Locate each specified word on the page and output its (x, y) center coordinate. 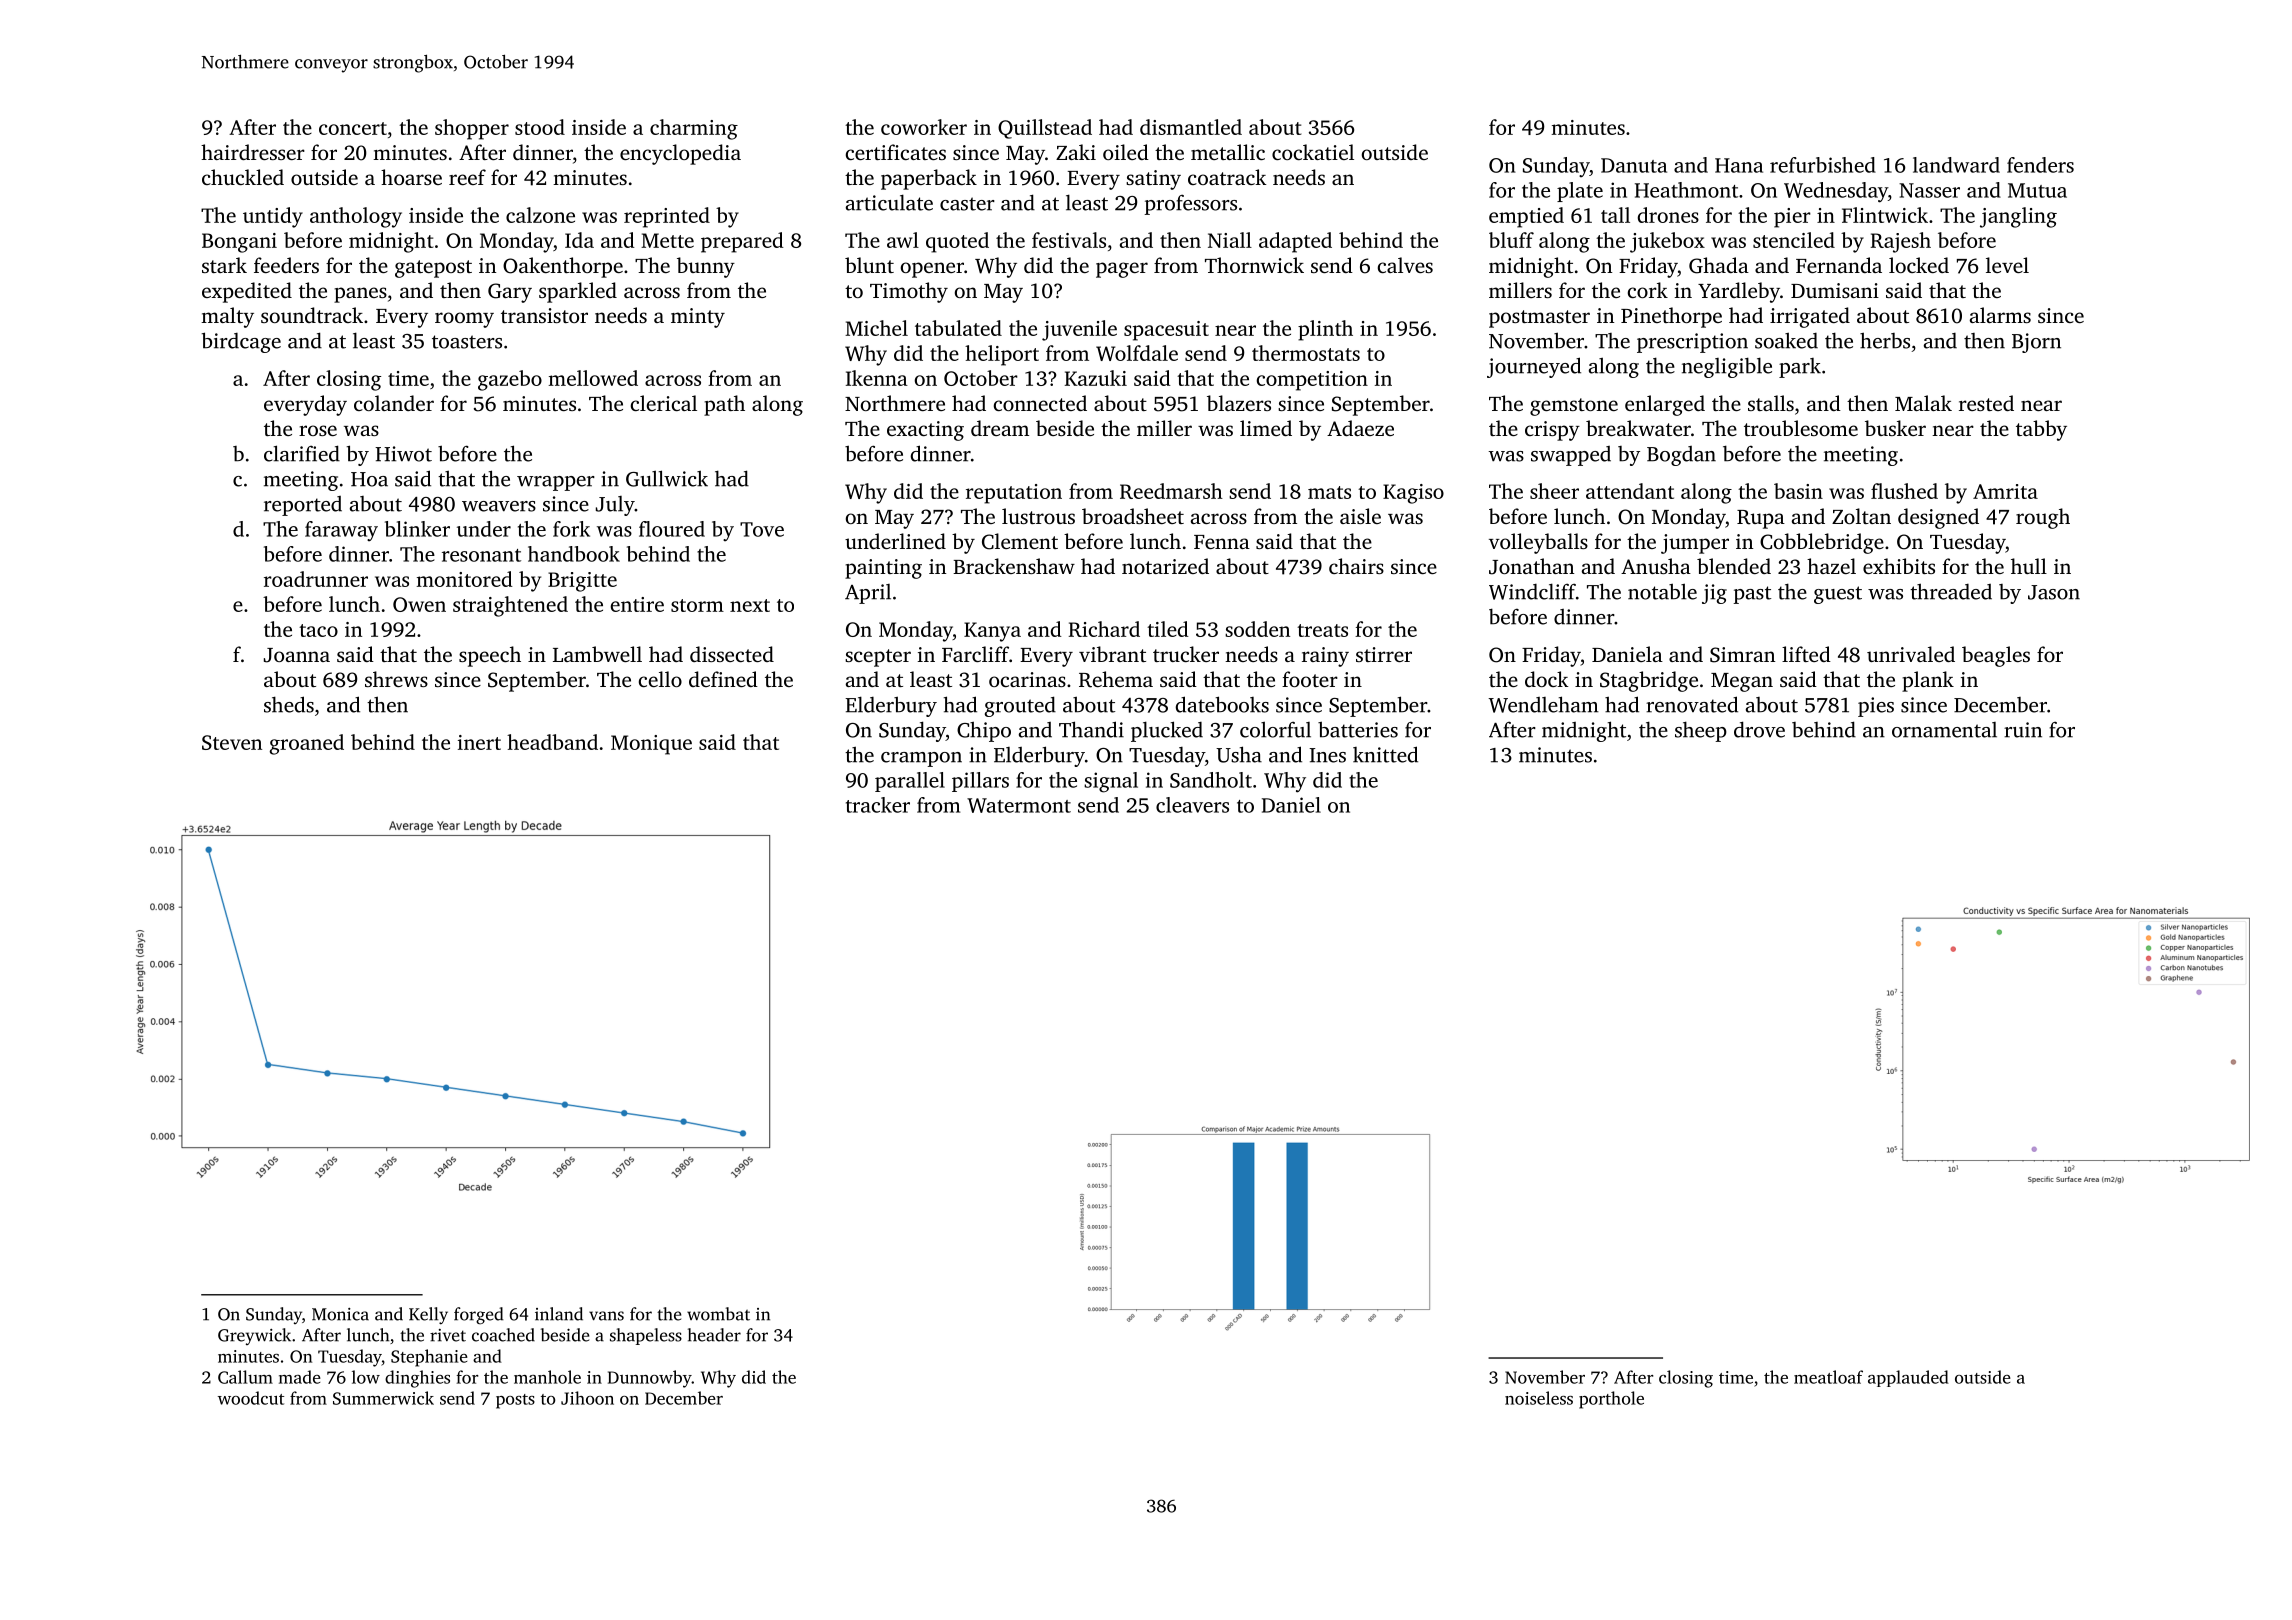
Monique (651, 745)
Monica (340, 1314)
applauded (1908, 1378)
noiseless (1539, 1398)
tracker (878, 805)
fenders (2040, 165)
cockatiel (1313, 152)
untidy (273, 217)
